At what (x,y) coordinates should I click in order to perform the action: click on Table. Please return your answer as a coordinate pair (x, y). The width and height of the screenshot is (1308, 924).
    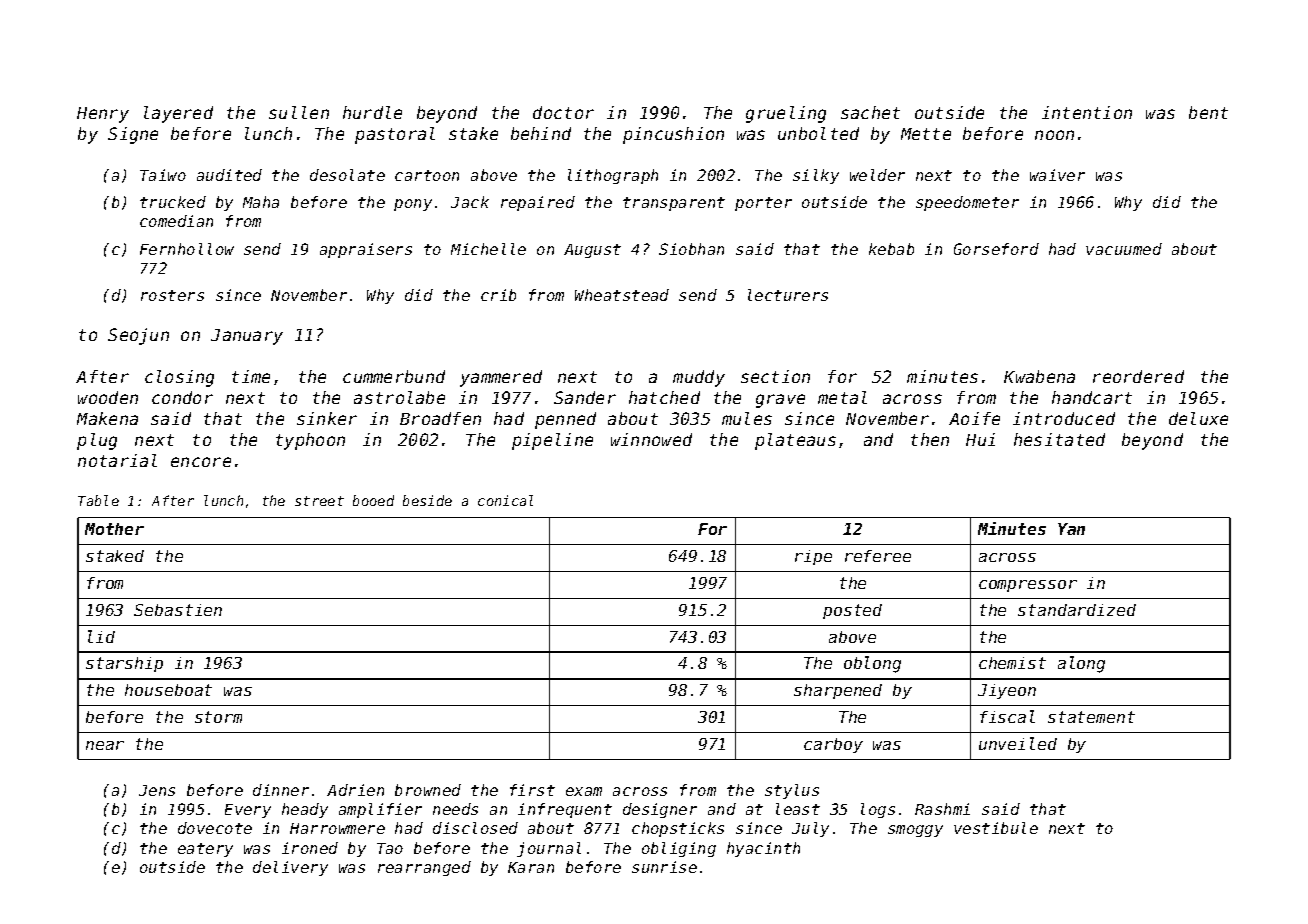
    Looking at the image, I should click on (98, 500).
